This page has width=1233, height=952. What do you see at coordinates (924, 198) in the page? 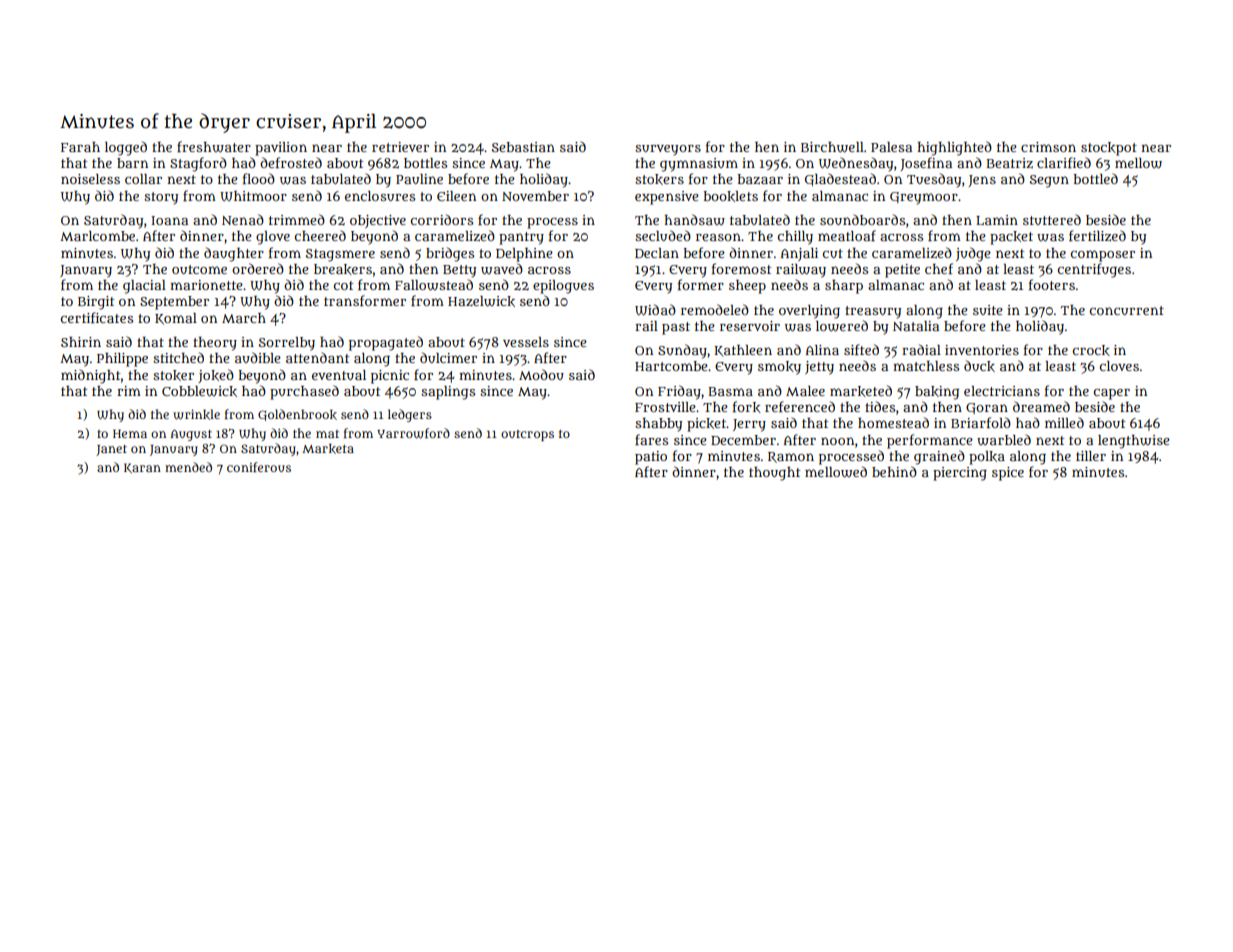
I see `Greymoor` at bounding box center [924, 198].
